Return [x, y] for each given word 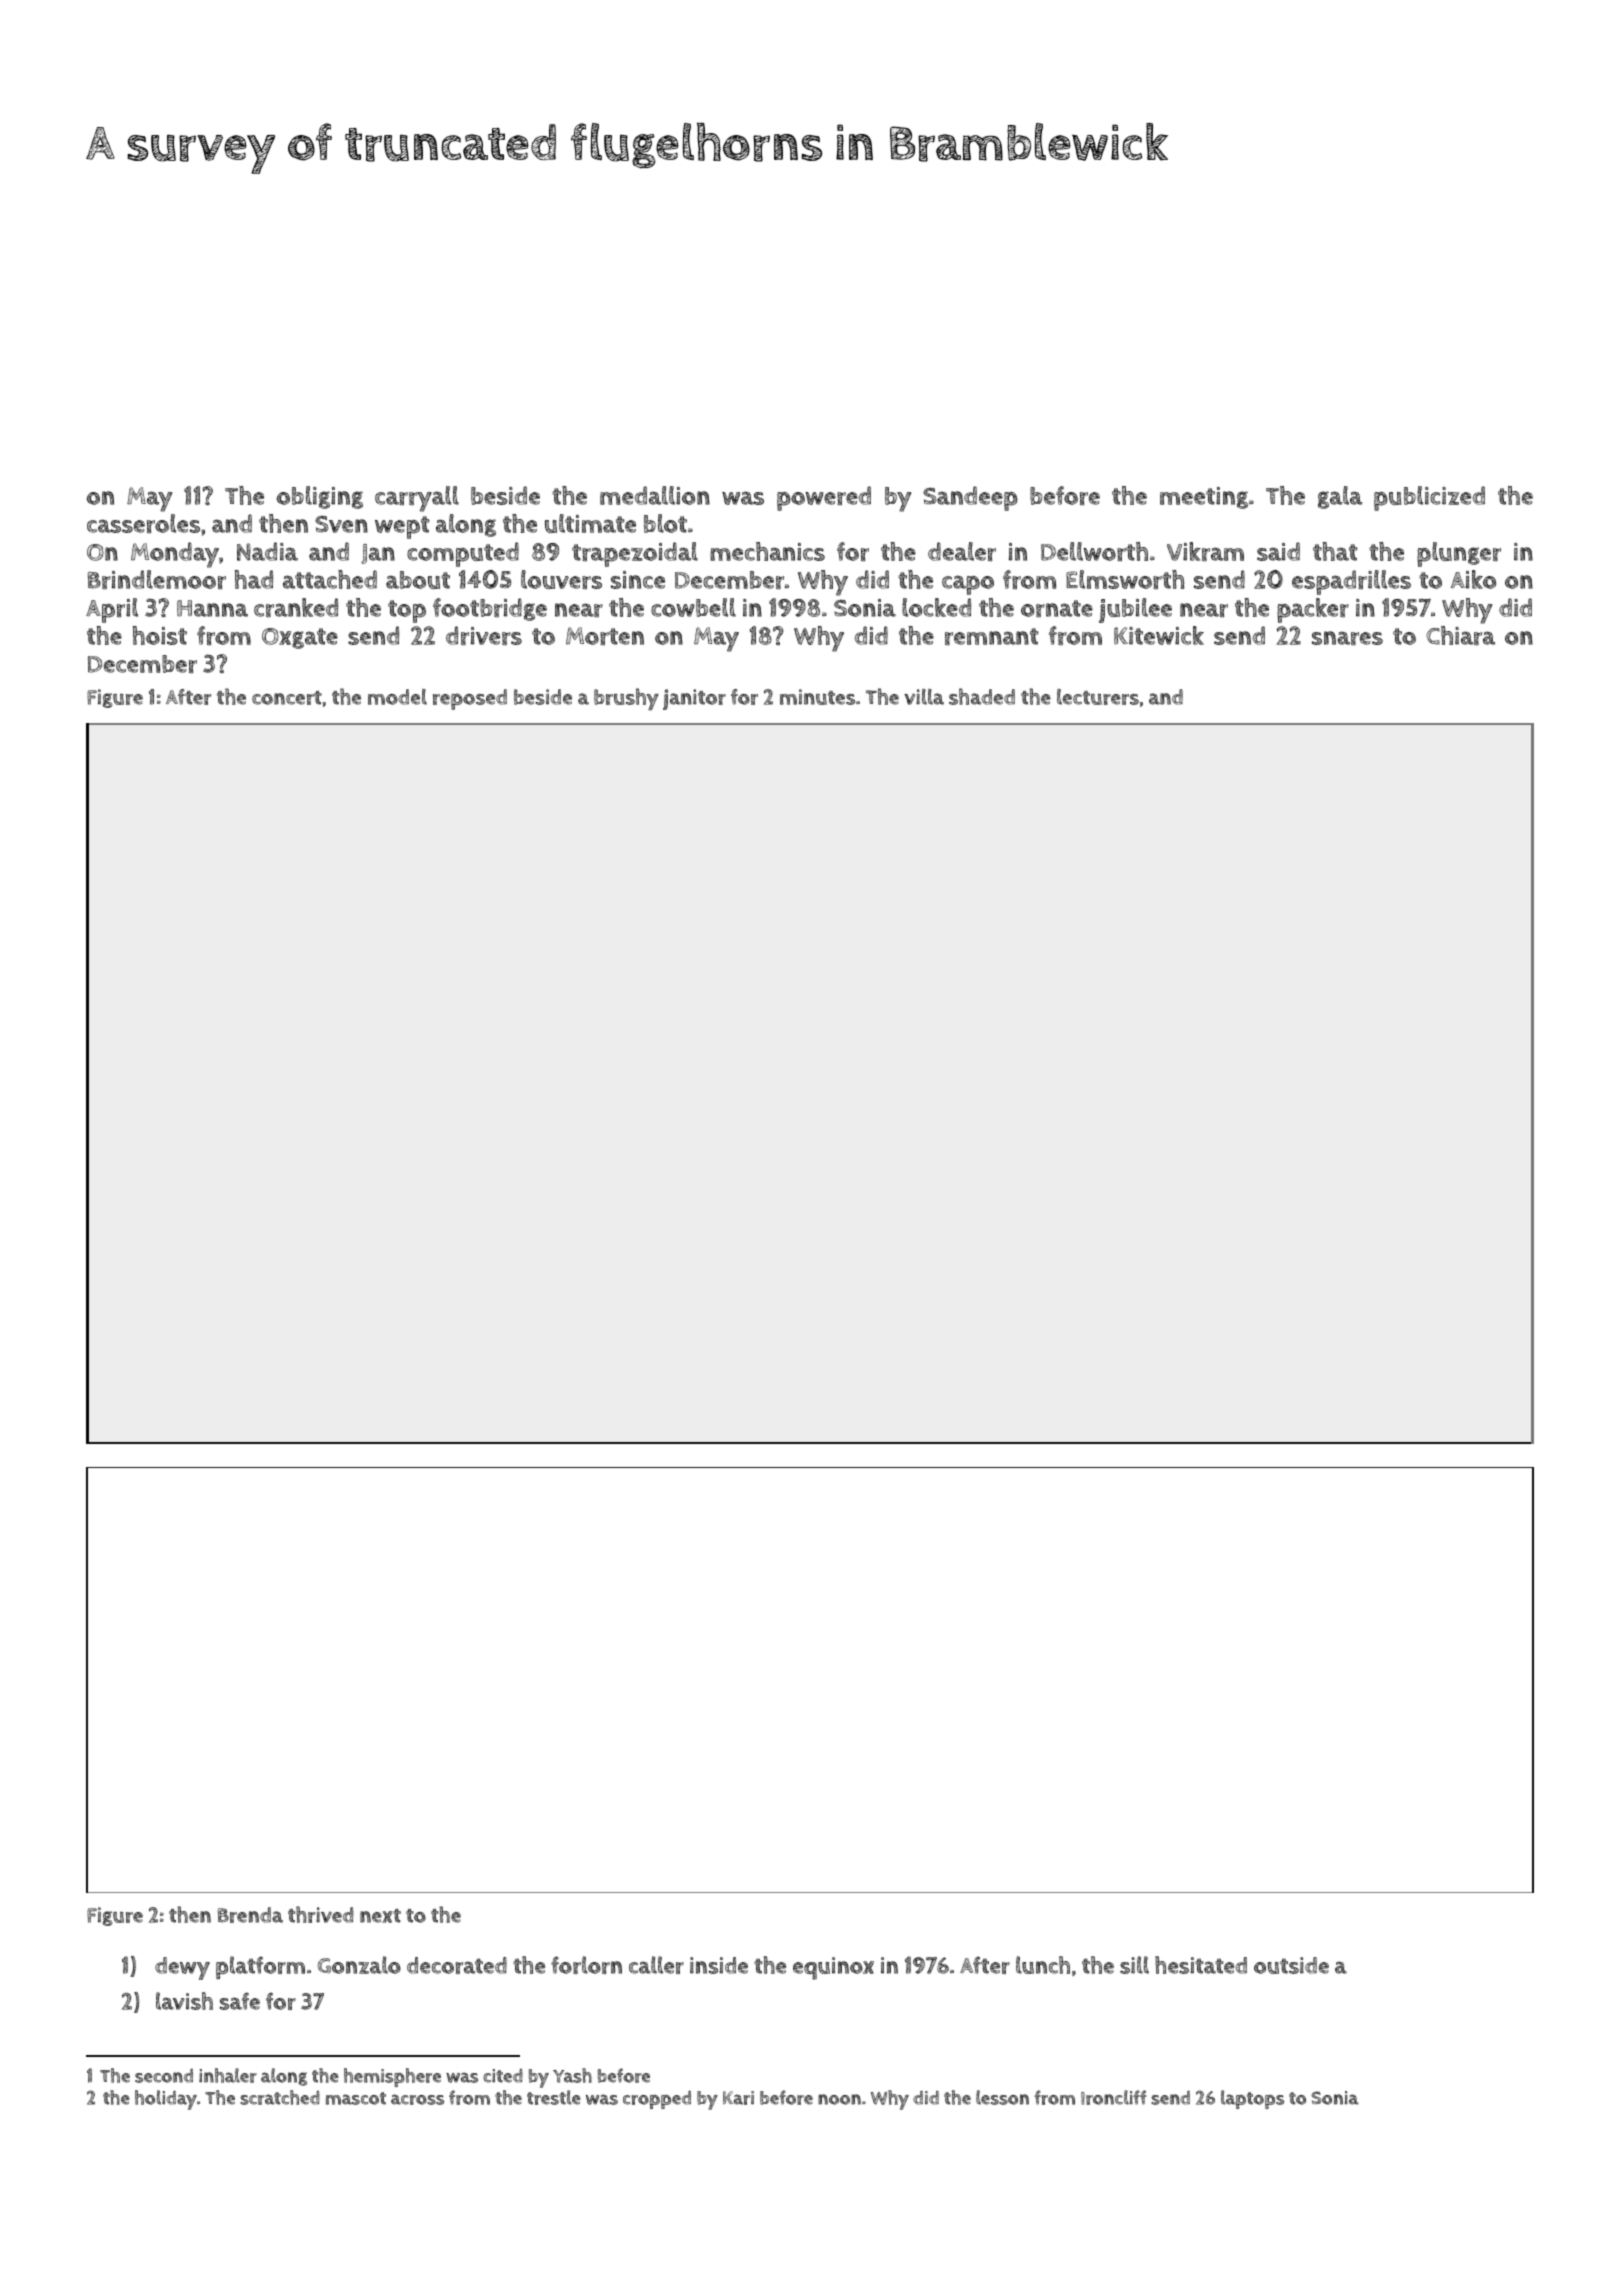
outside [1291, 1965]
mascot [356, 2098]
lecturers [1098, 696]
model [397, 697]
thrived [320, 1914]
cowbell [693, 607]
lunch [1043, 1965]
